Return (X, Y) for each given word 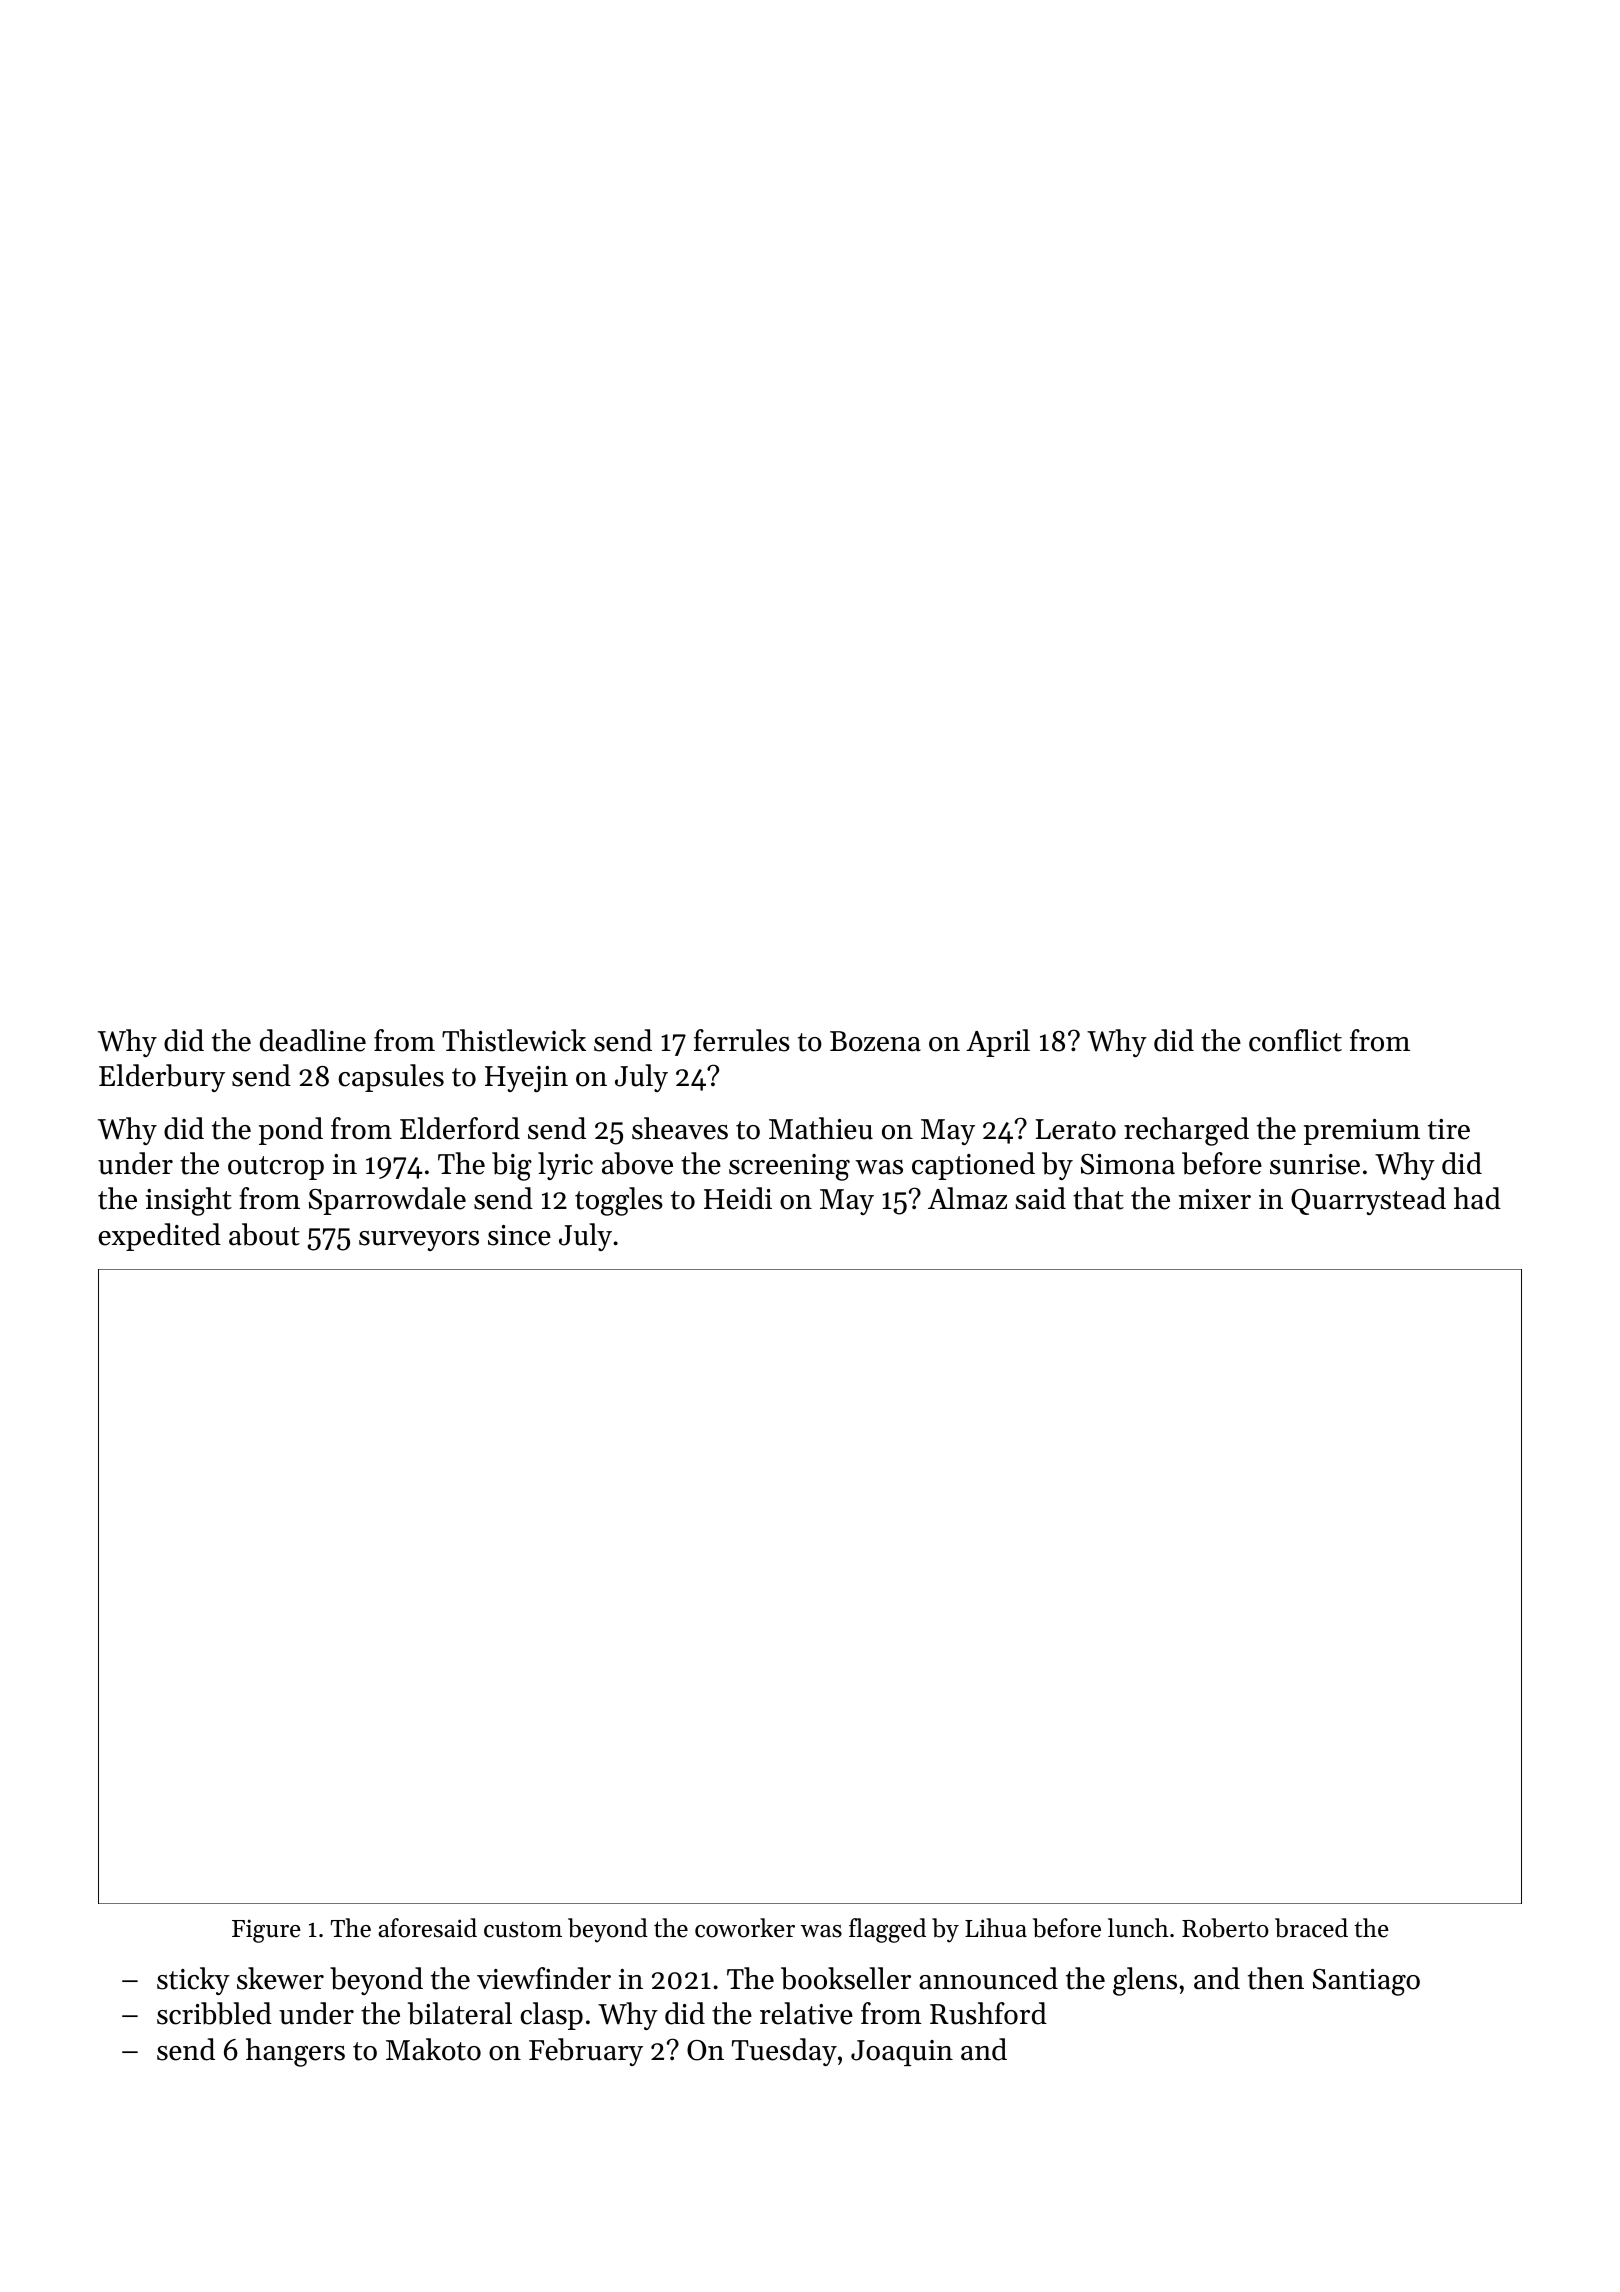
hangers (295, 2052)
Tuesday (784, 2052)
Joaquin (902, 2053)
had (1477, 1198)
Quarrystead (1368, 1201)
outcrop (276, 1168)
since (519, 1235)
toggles (619, 1201)
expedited (159, 1237)
